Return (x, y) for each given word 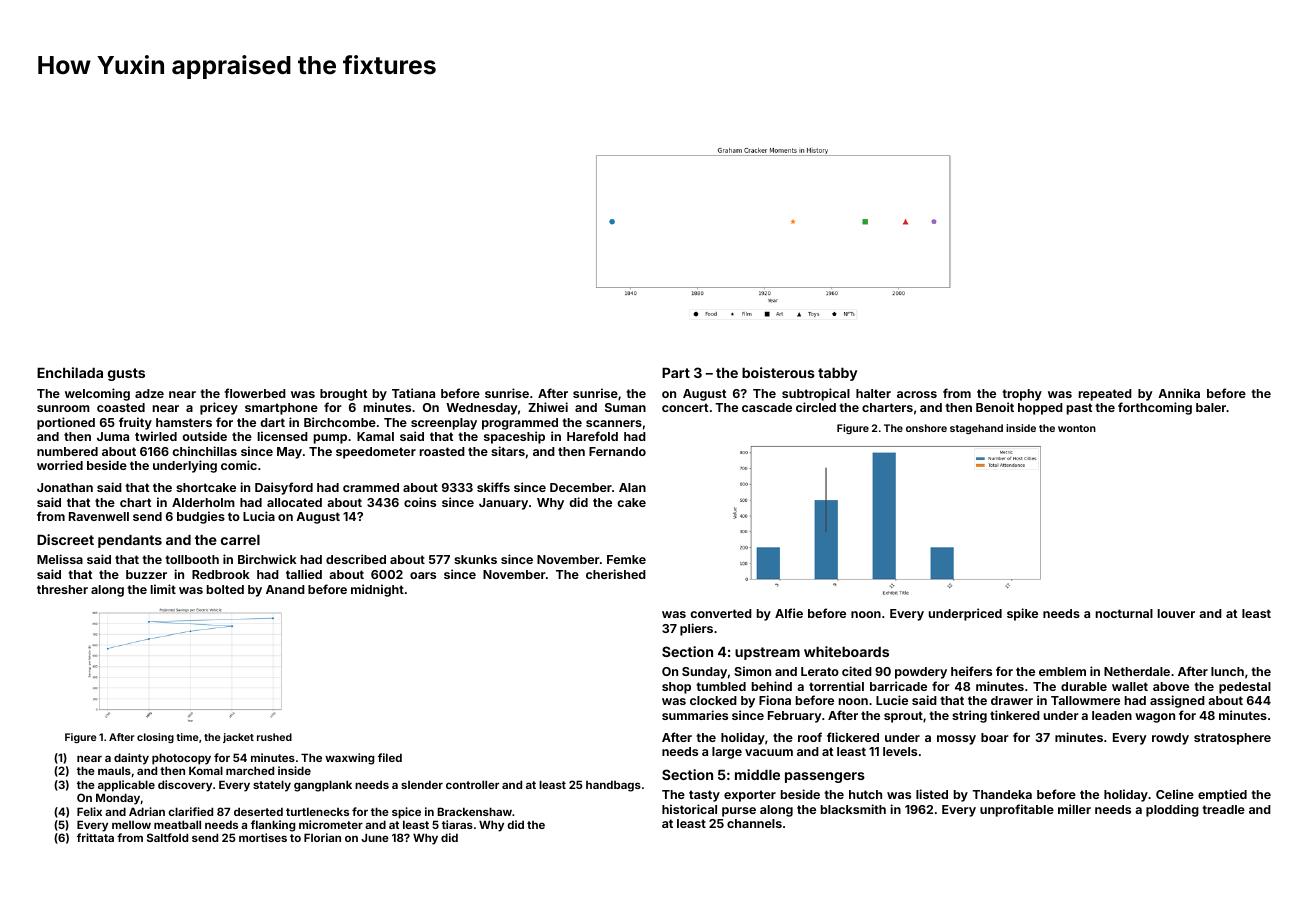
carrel (240, 540)
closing (155, 738)
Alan (632, 487)
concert (685, 407)
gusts (126, 374)
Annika (1179, 393)
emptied (1222, 795)
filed (390, 757)
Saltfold (167, 837)
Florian (322, 837)
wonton (1077, 428)
